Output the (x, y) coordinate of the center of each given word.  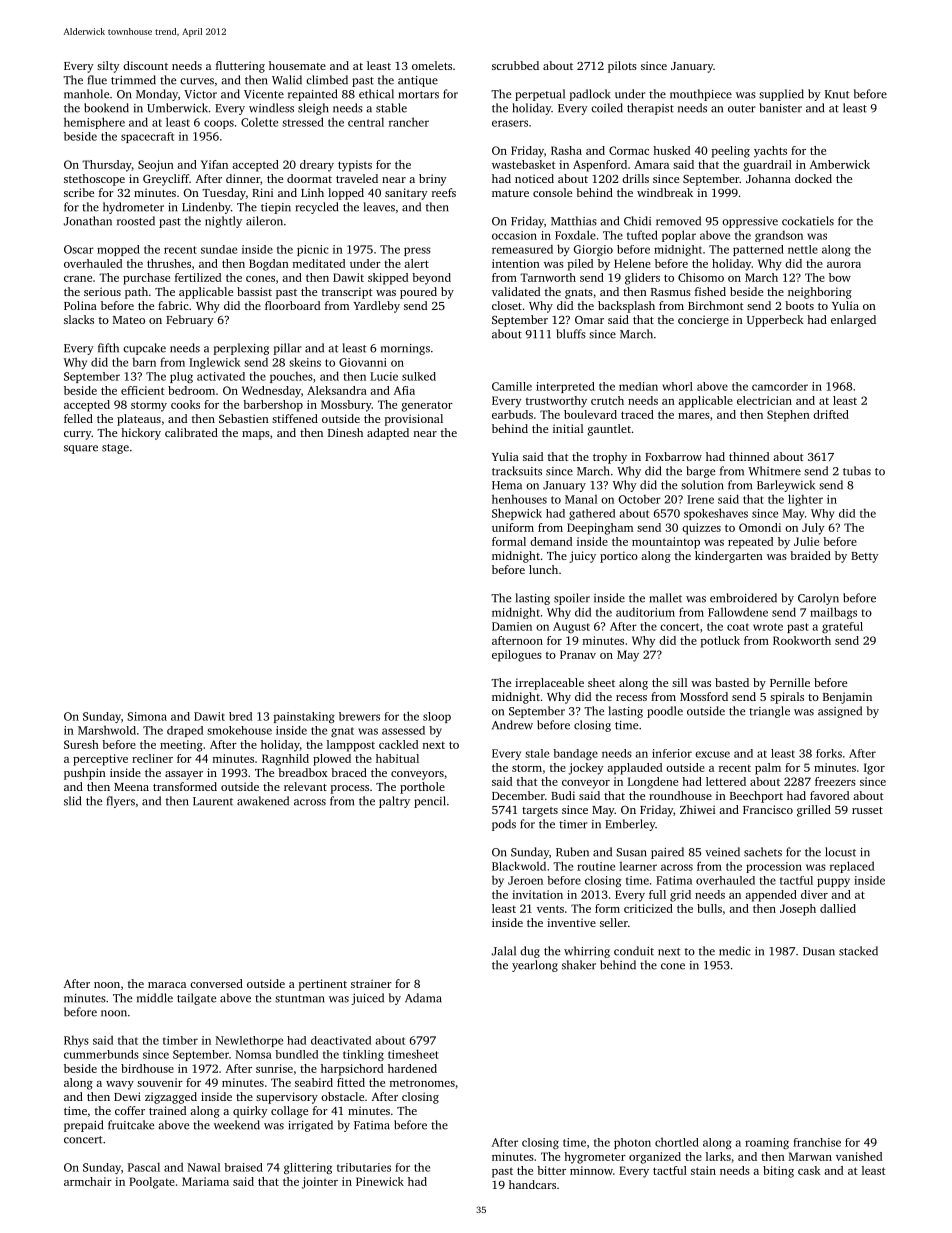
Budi (563, 795)
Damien (512, 626)
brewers (359, 716)
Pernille (790, 682)
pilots (622, 67)
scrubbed (515, 65)
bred (240, 716)
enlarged (853, 321)
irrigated (310, 1126)
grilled (814, 811)
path (136, 293)
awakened (263, 801)
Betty (865, 557)
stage (115, 449)
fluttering (240, 67)
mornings (405, 349)
